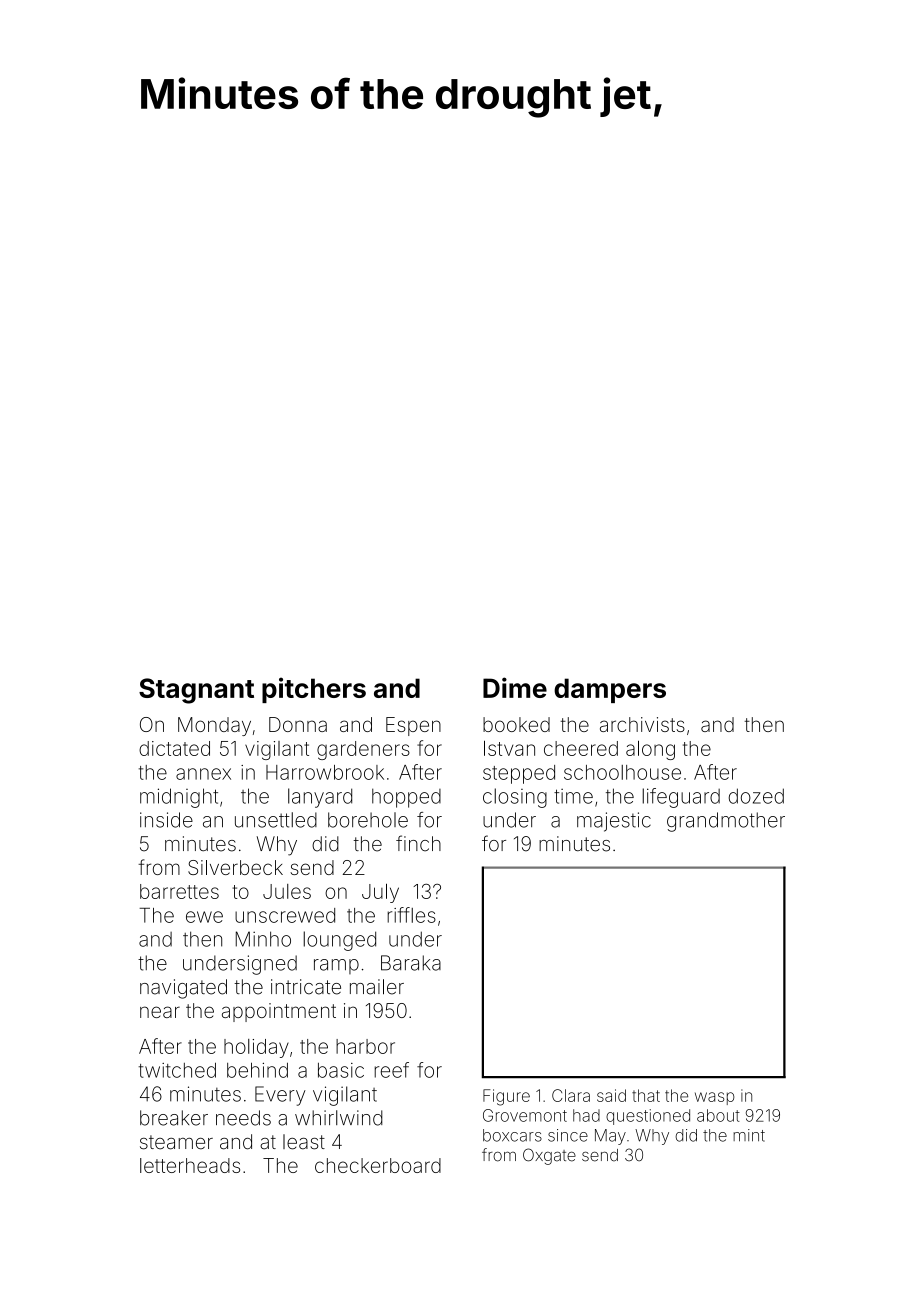  Describe the element at coordinates (726, 822) in the image. I see `grandmother` at that location.
